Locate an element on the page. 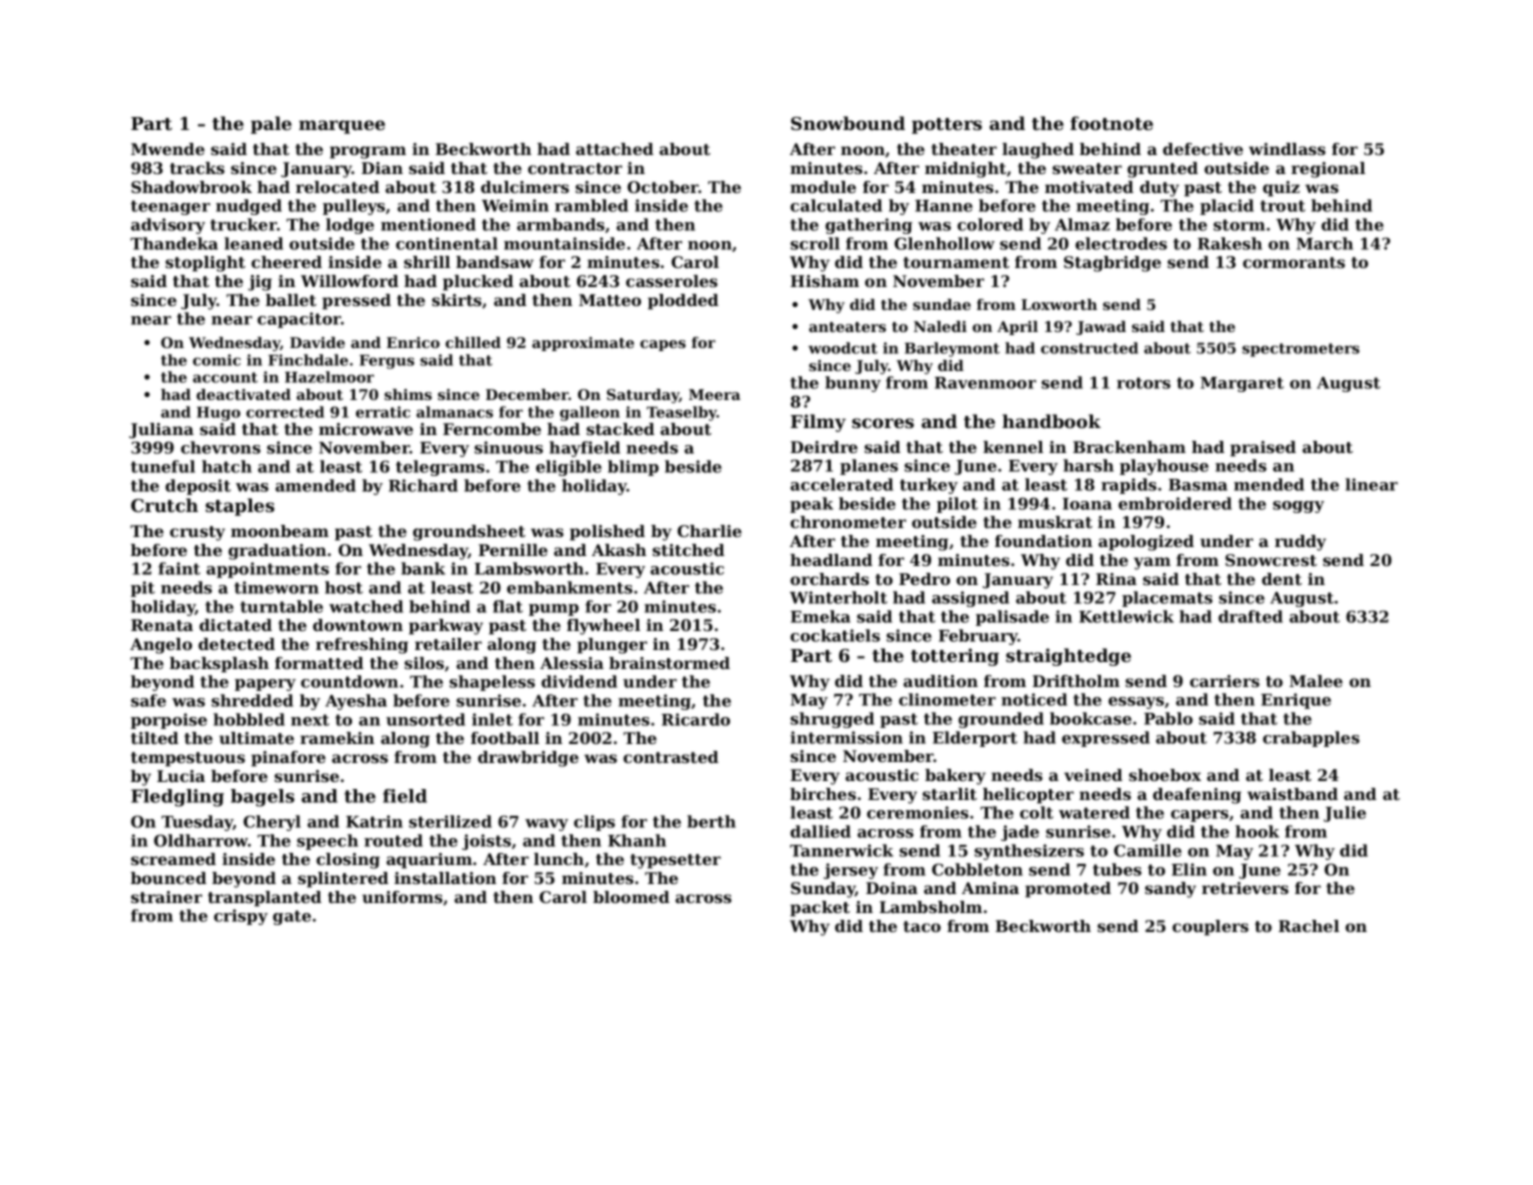  Margaret is located at coordinates (1242, 384).
